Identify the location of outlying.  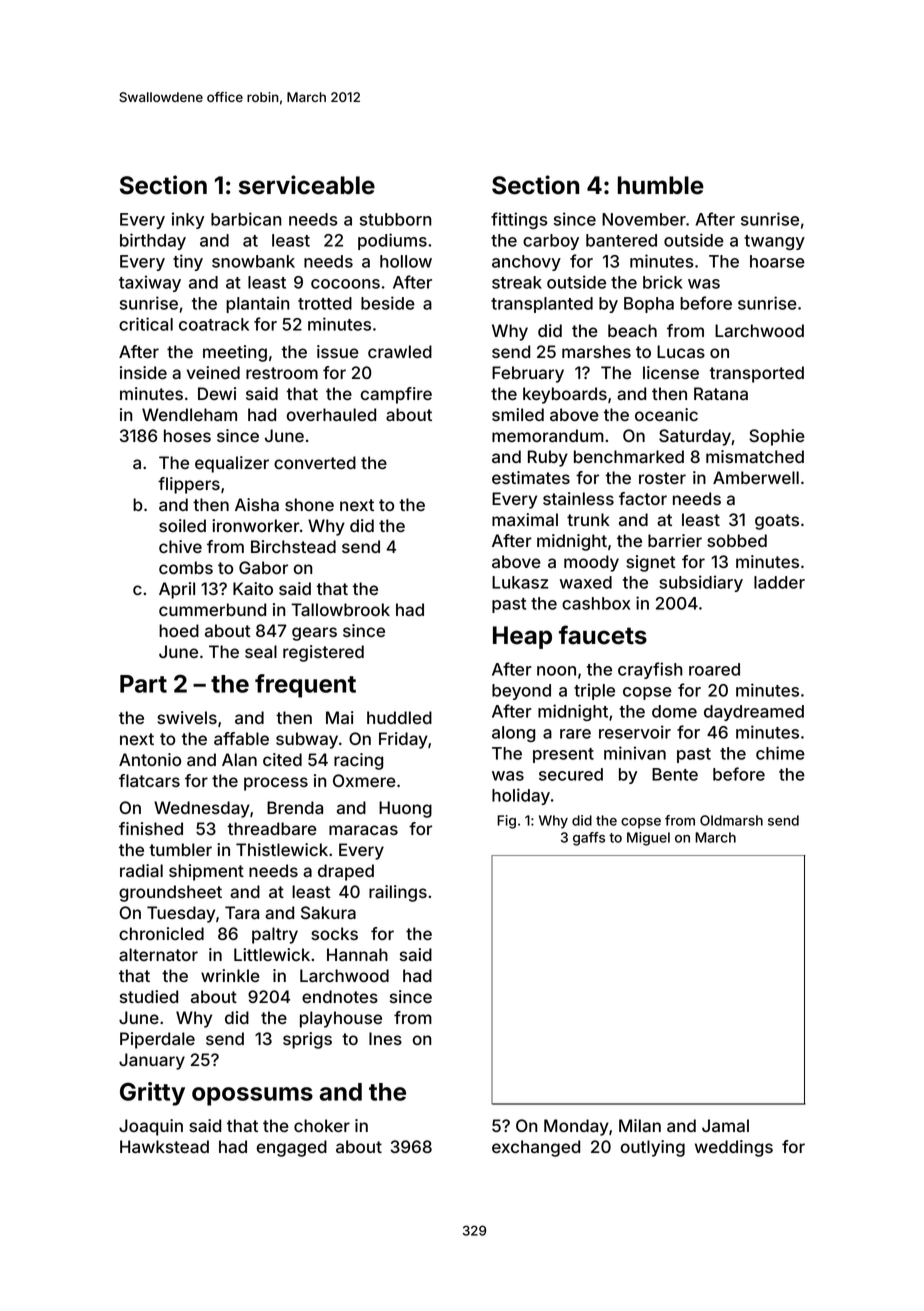
(653, 1148).
